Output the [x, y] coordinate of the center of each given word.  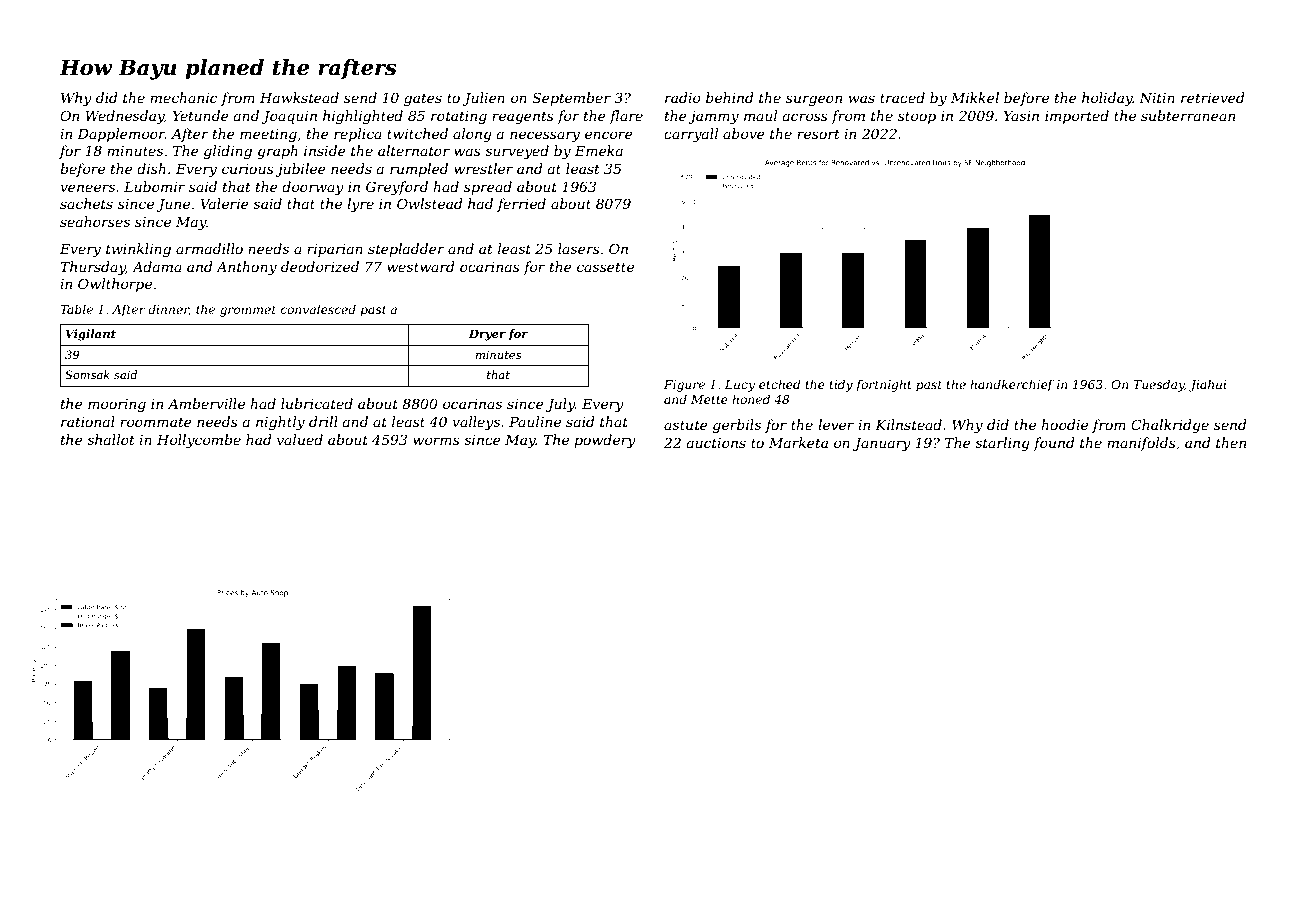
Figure [684, 386]
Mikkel [975, 97]
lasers [579, 248]
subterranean [1188, 115]
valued [300, 439]
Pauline [535, 421]
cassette [605, 267]
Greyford [397, 188]
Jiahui [1208, 385]
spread [488, 188]
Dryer [487, 335]
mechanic [183, 97]
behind [730, 97]
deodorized [320, 267]
